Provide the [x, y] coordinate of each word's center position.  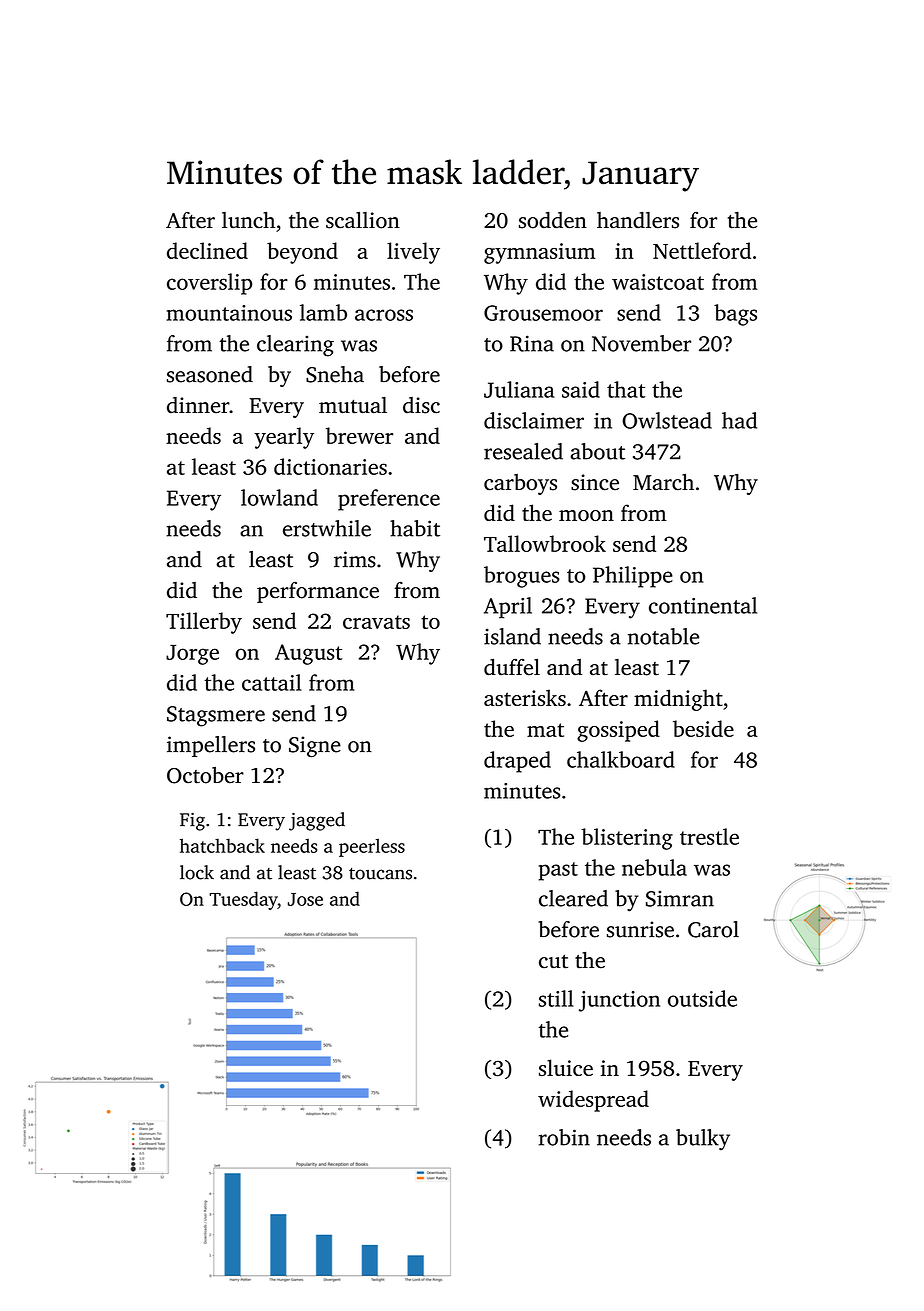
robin [564, 1137]
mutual [353, 405]
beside [703, 728]
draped [517, 762]
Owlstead [667, 420]
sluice [566, 1067]
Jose [305, 899]
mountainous [229, 313]
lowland [279, 497]
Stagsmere [216, 716]
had [739, 420]
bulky [703, 1140]
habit [415, 528]
